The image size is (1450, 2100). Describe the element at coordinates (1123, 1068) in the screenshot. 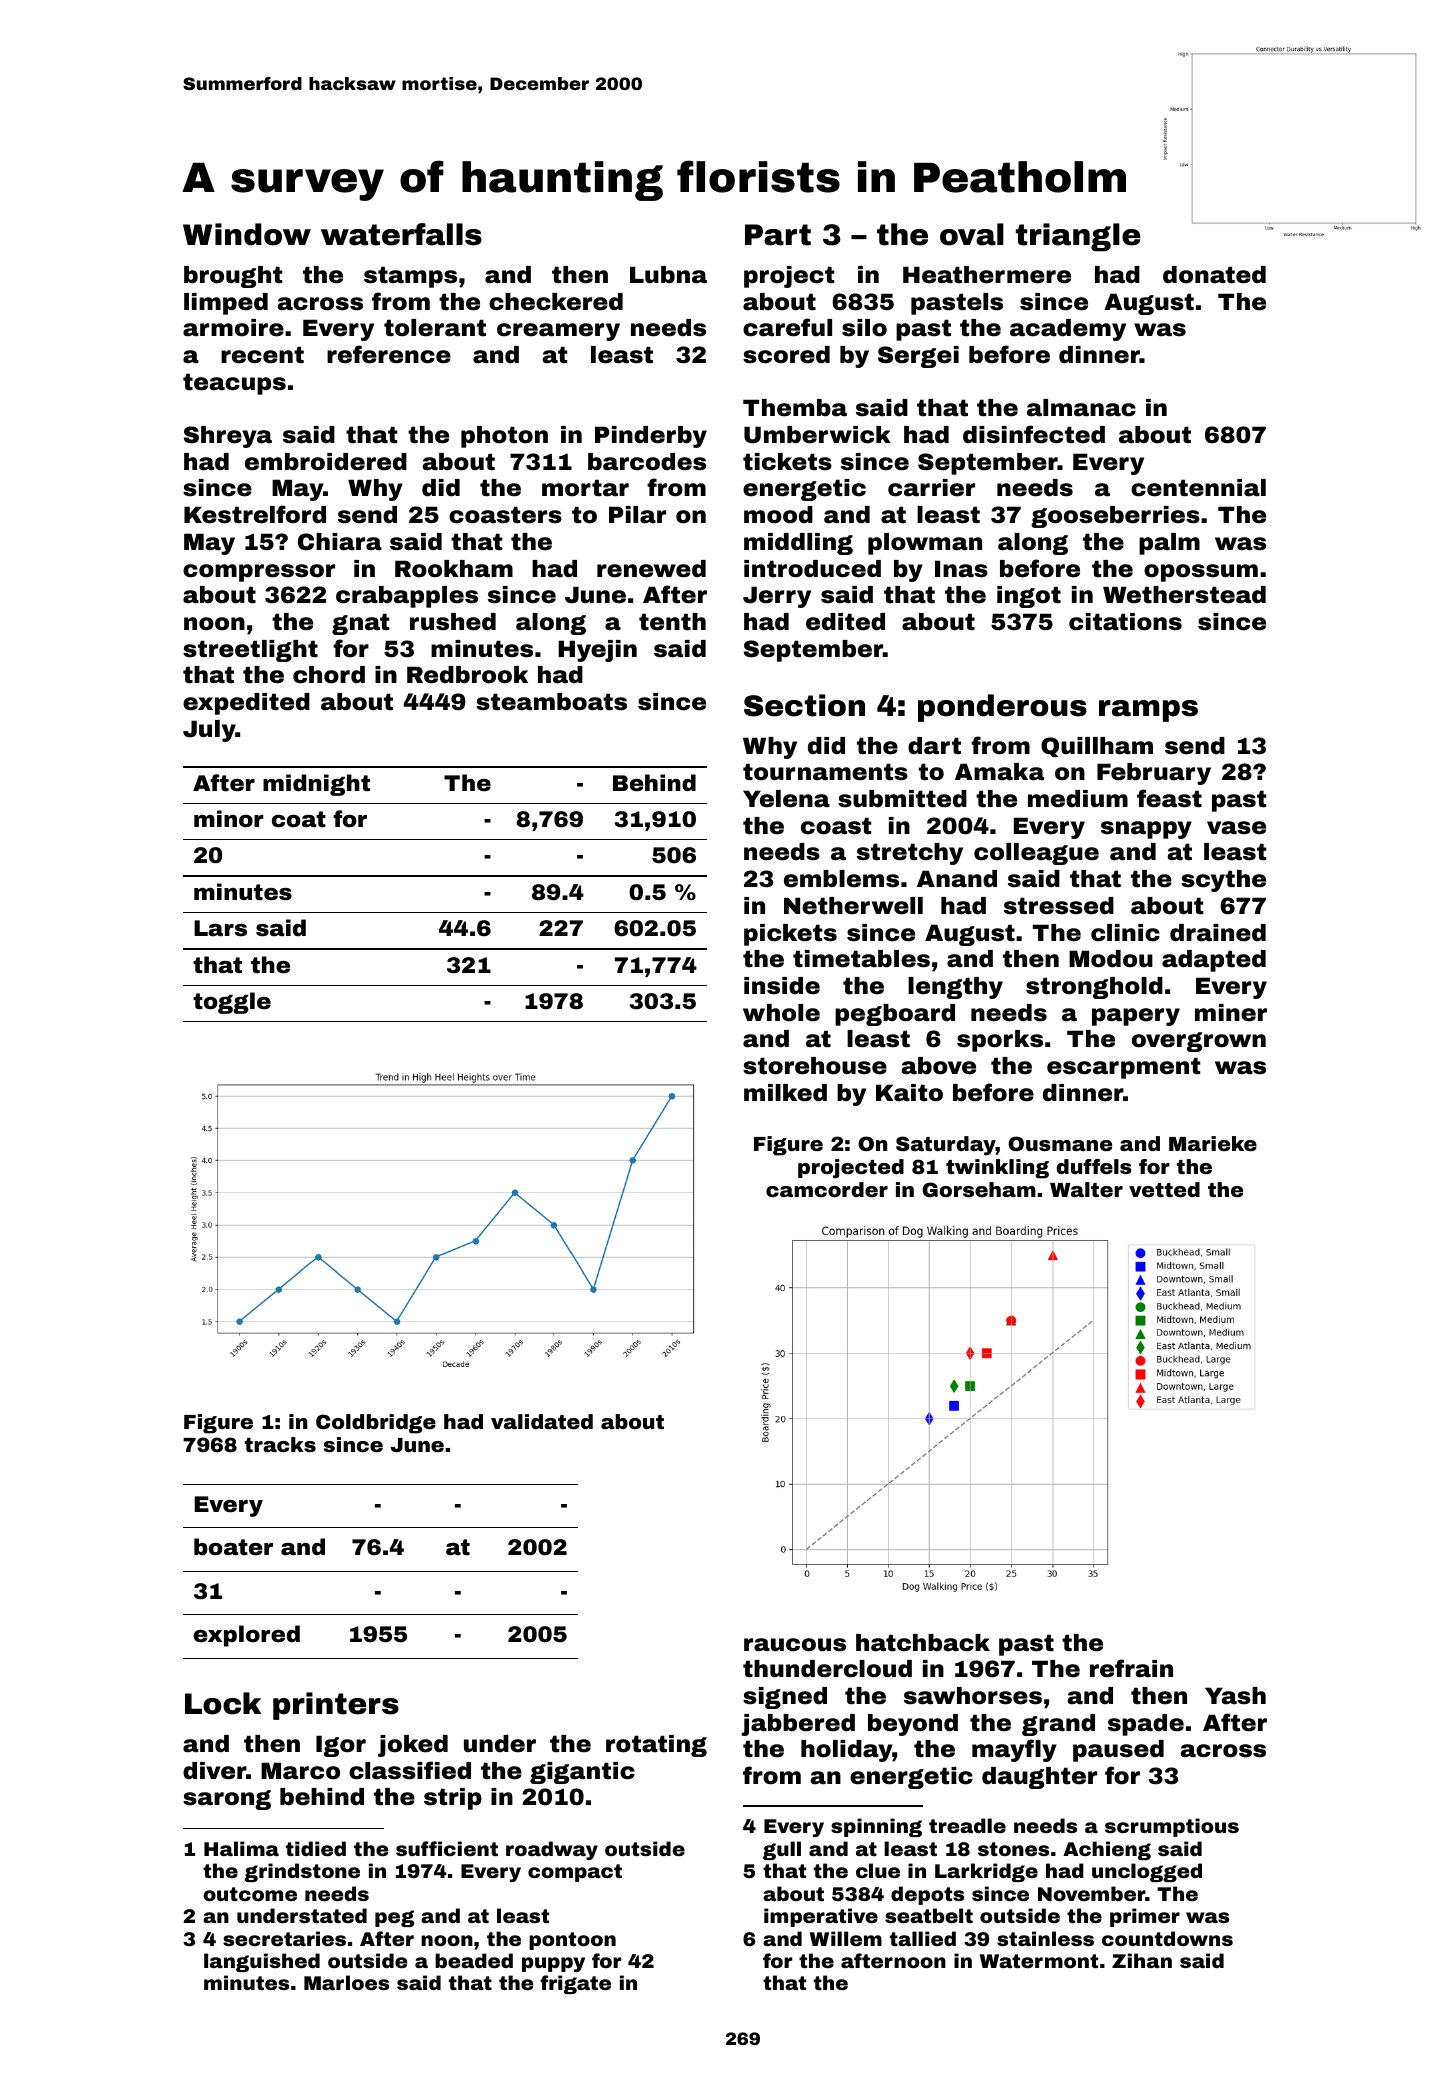

I see `escarpment` at that location.
